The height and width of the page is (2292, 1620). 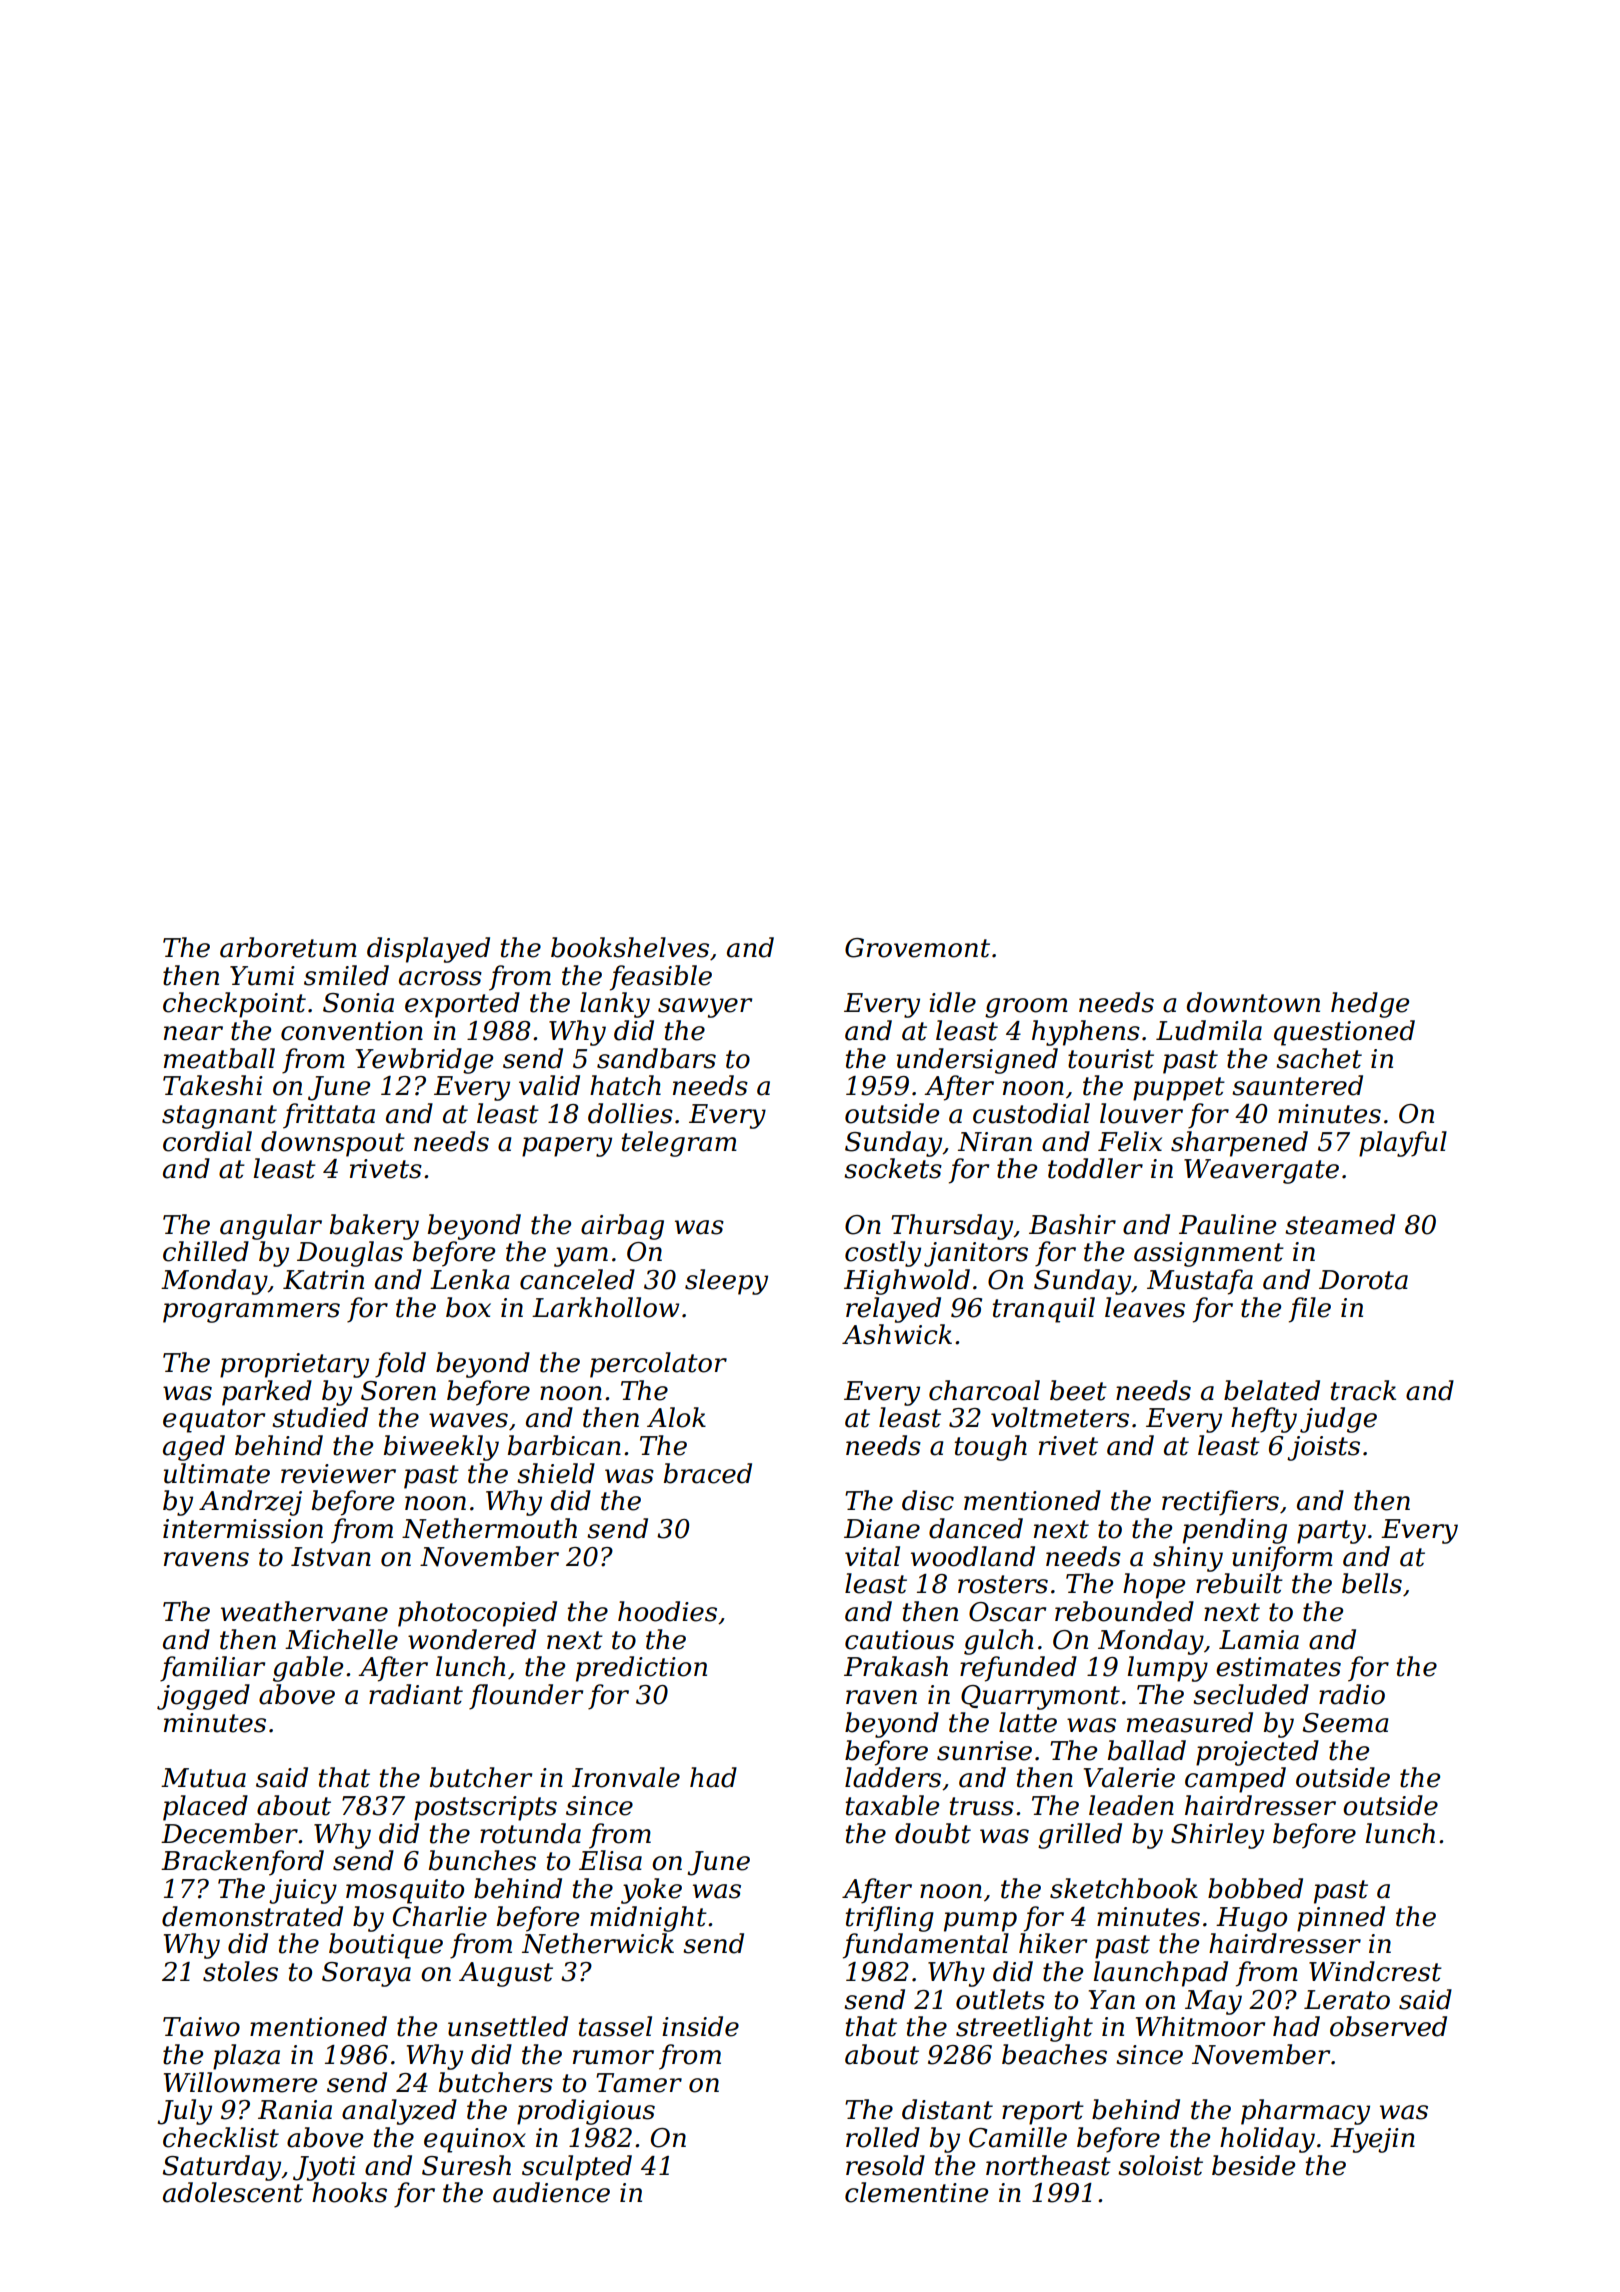 I want to click on clementine, so click(x=916, y=2192).
